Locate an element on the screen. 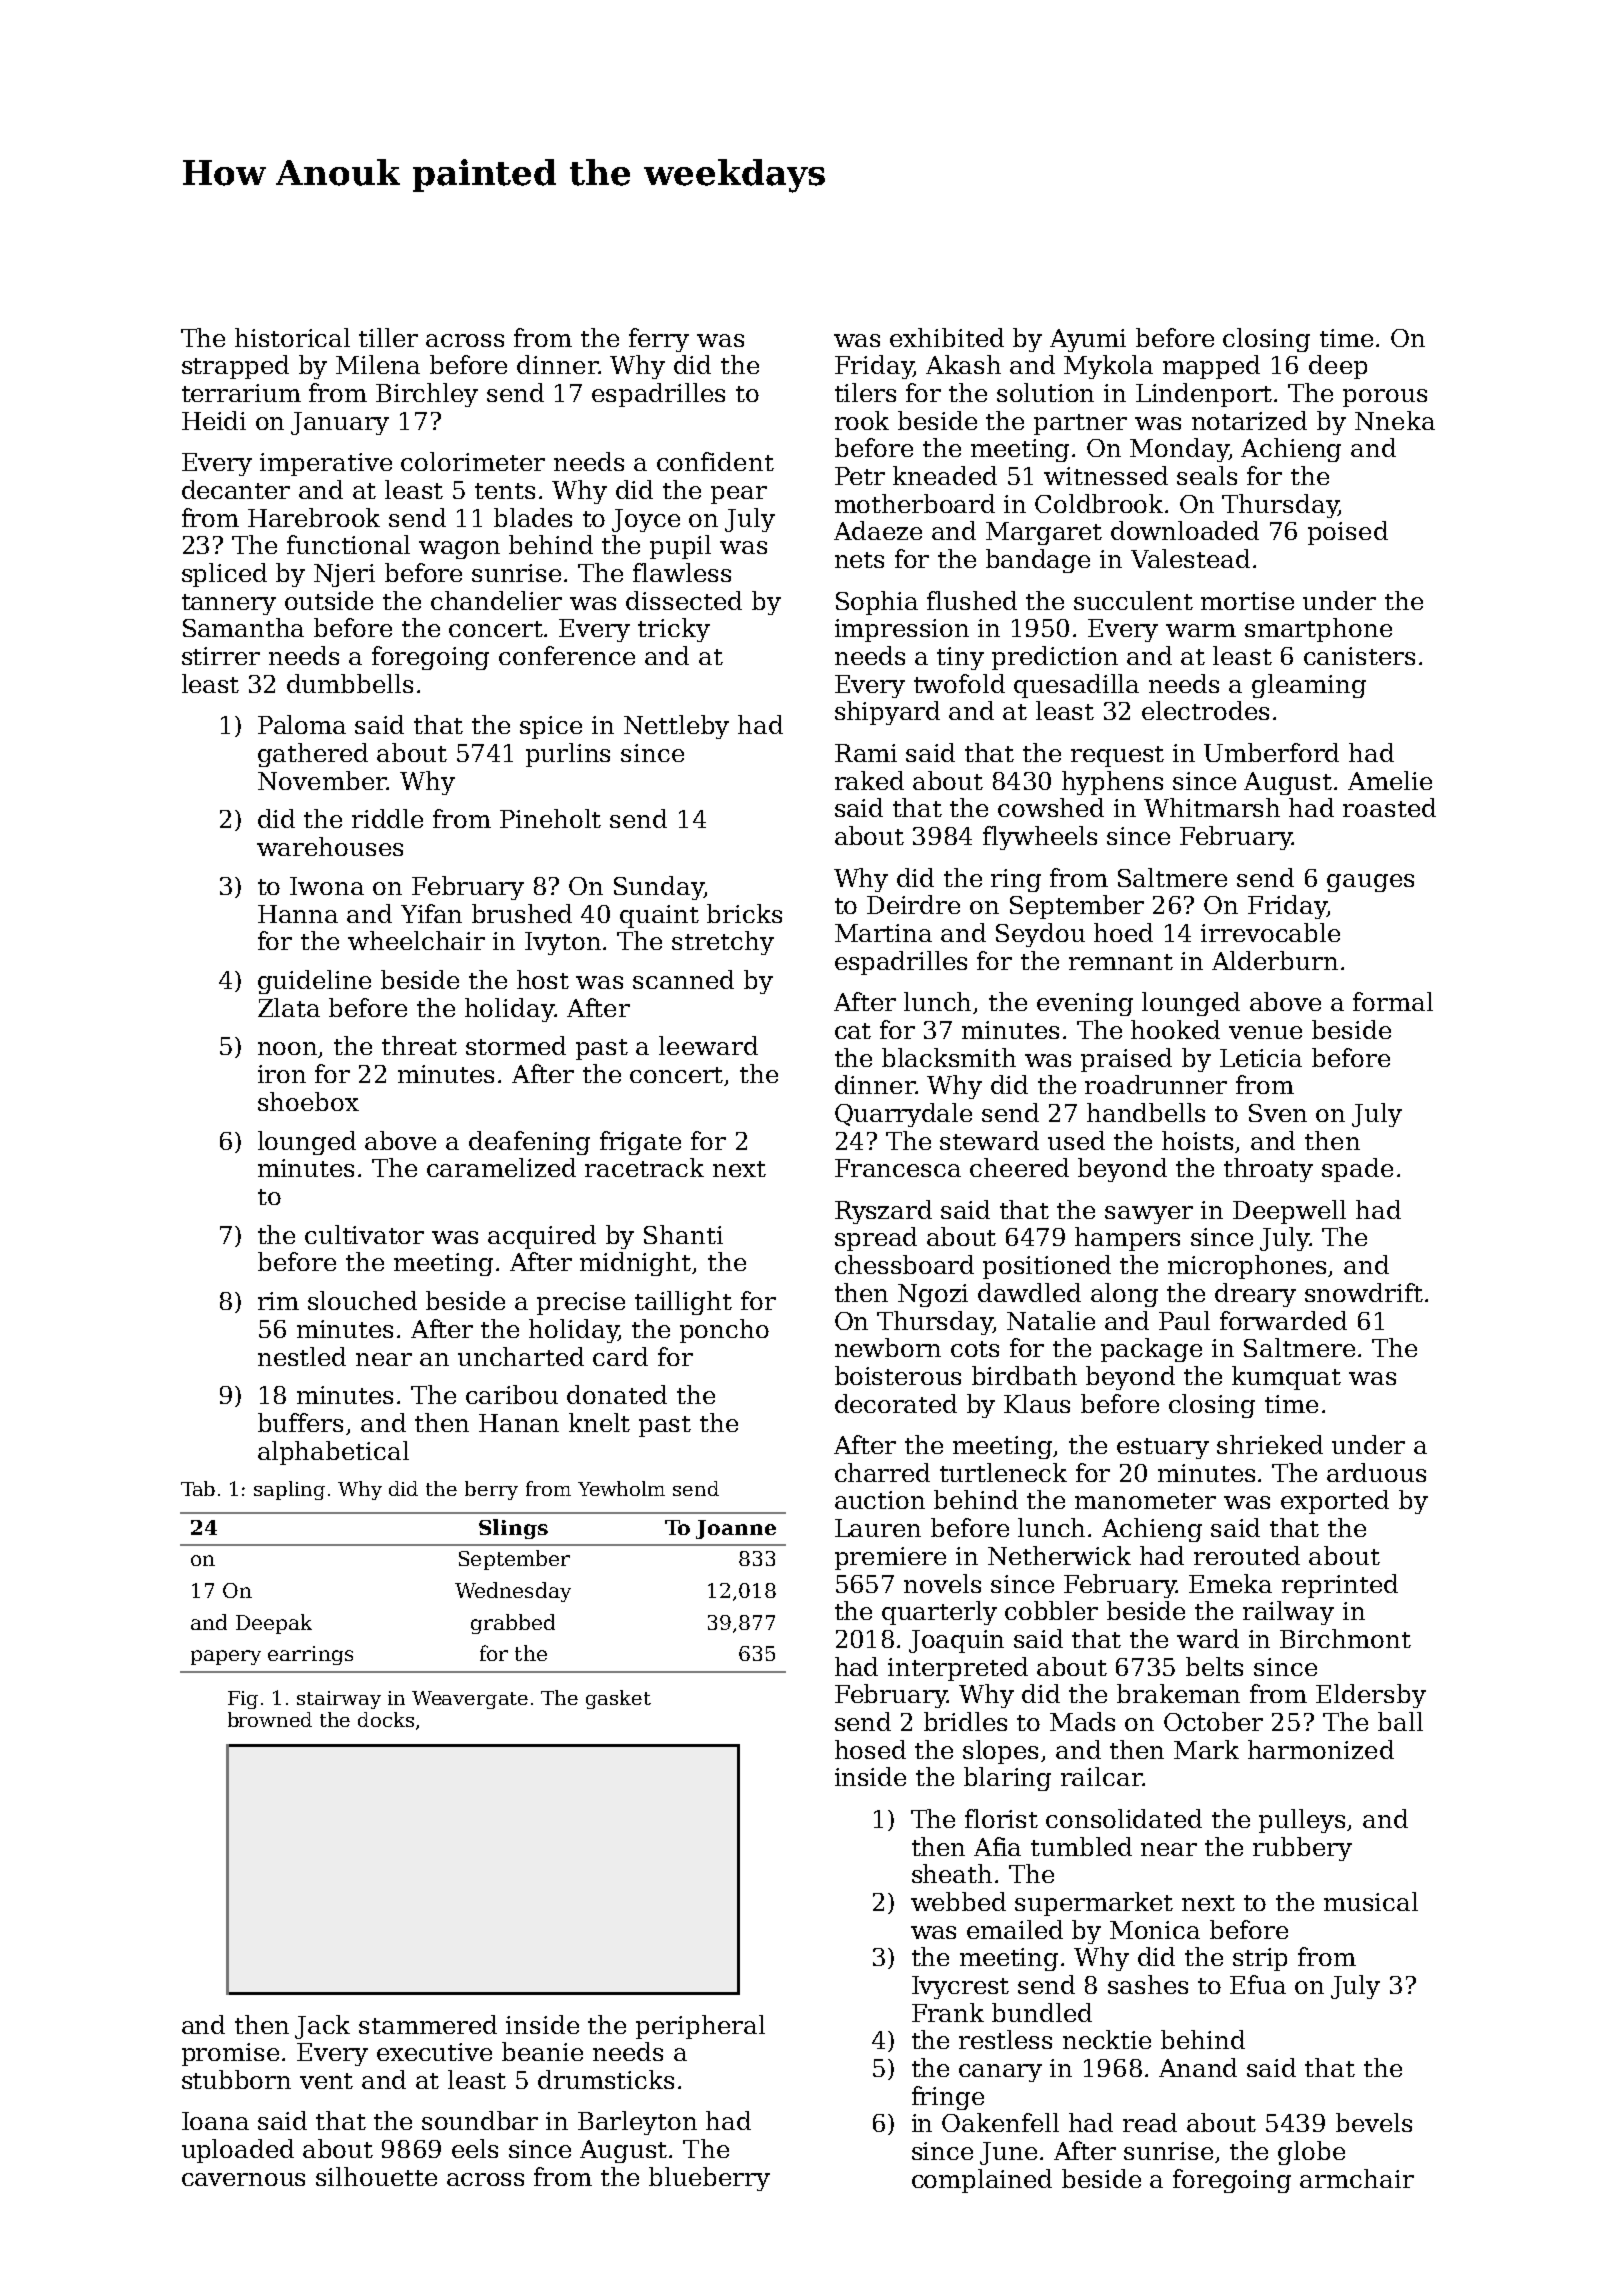  shoebox is located at coordinates (308, 1101).
